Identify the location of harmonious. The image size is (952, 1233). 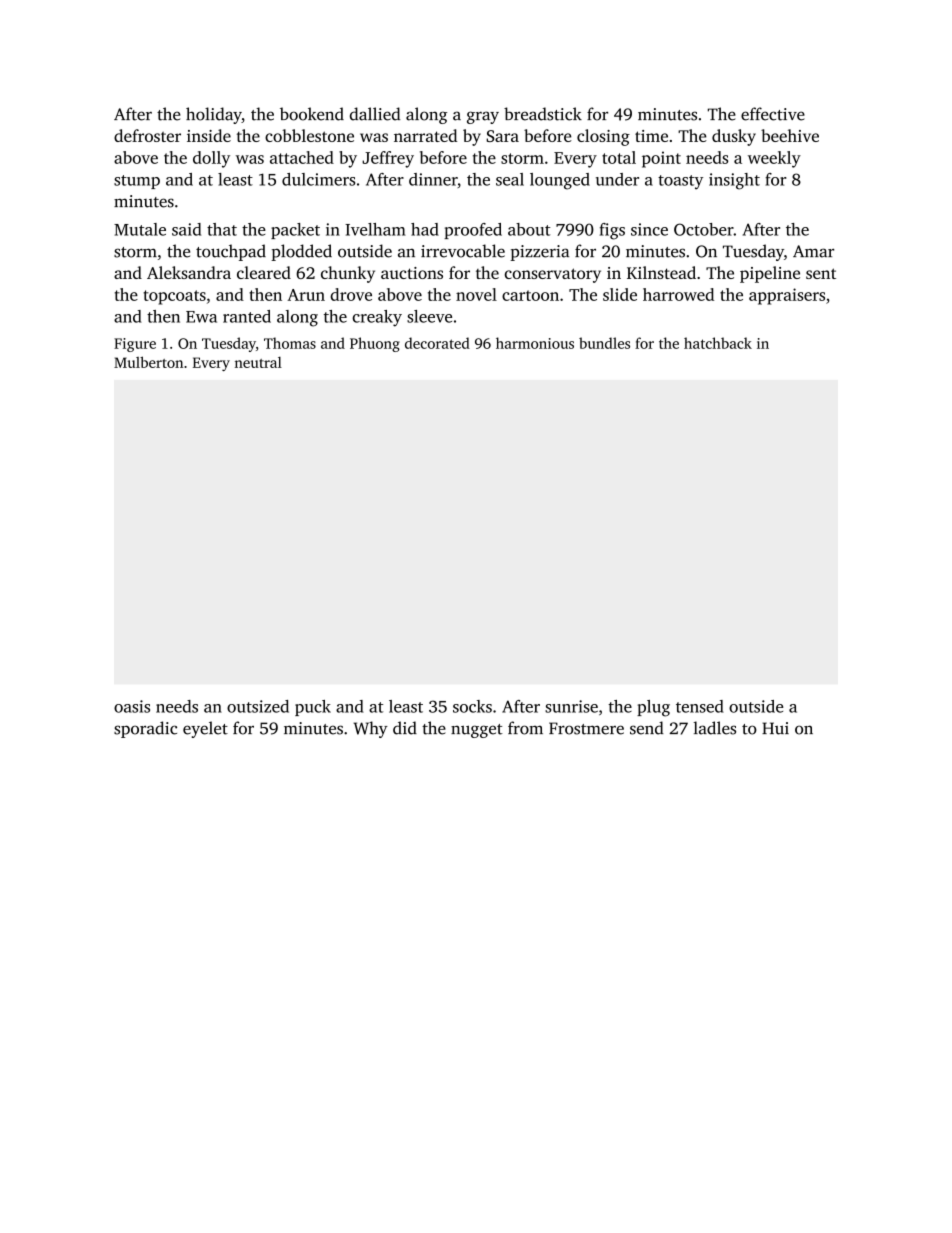
(535, 343).
